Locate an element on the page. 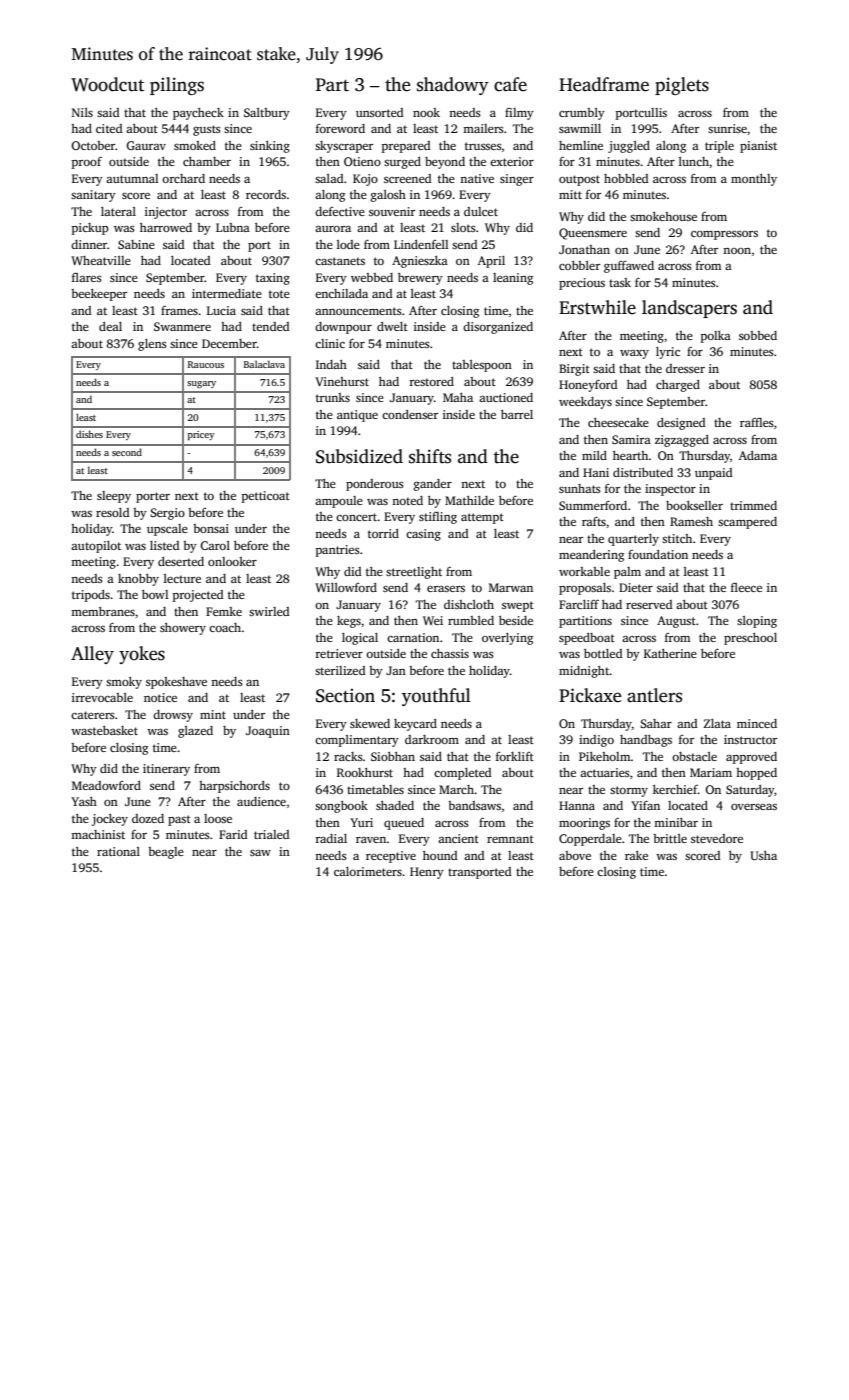  lunch is located at coordinates (694, 161).
